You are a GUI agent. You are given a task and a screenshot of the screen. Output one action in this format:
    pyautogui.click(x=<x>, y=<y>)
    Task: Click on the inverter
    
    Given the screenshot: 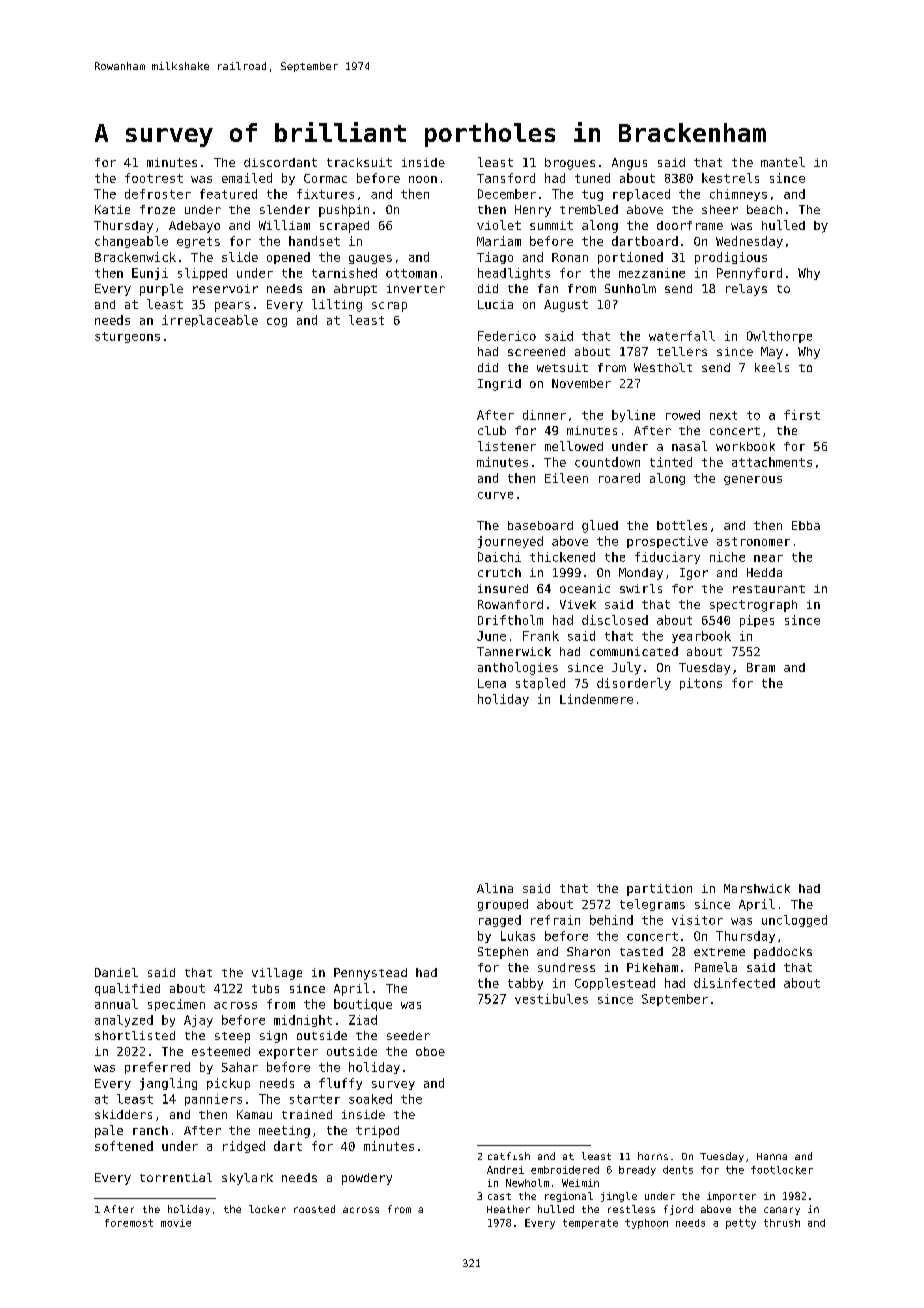 What is the action you would take?
    pyautogui.click(x=416, y=288)
